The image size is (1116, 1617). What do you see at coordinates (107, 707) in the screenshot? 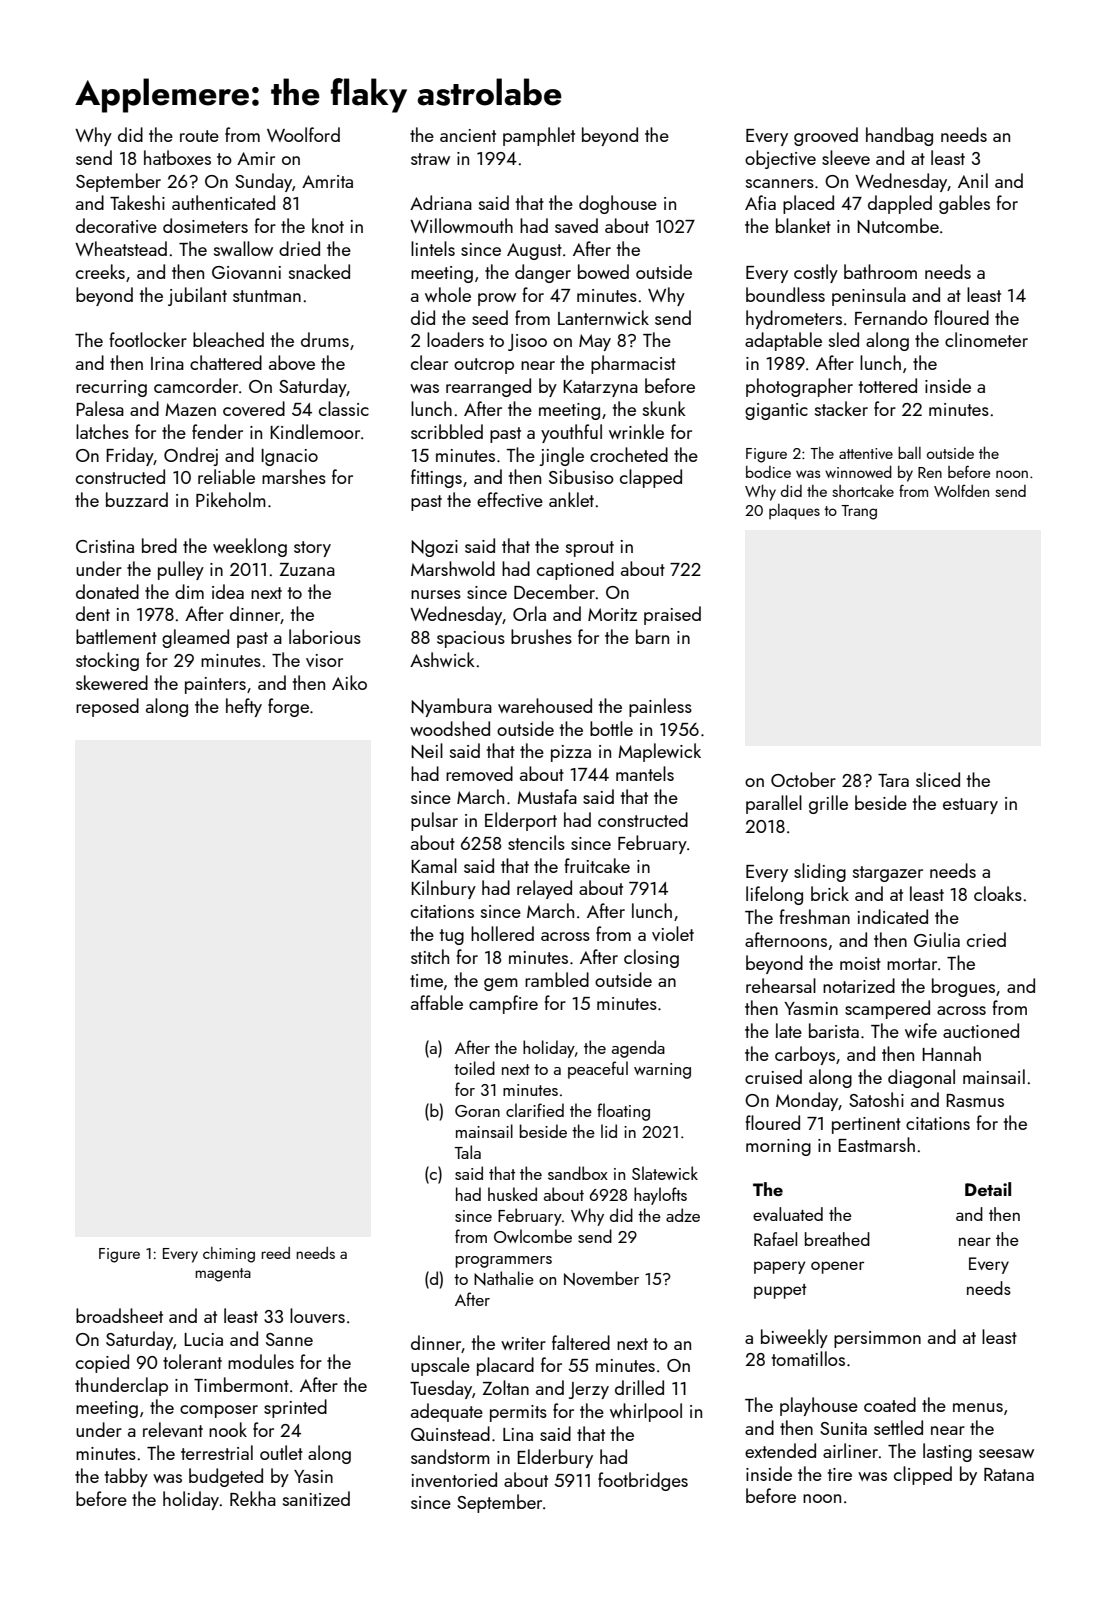
I see `reposed` at bounding box center [107, 707].
